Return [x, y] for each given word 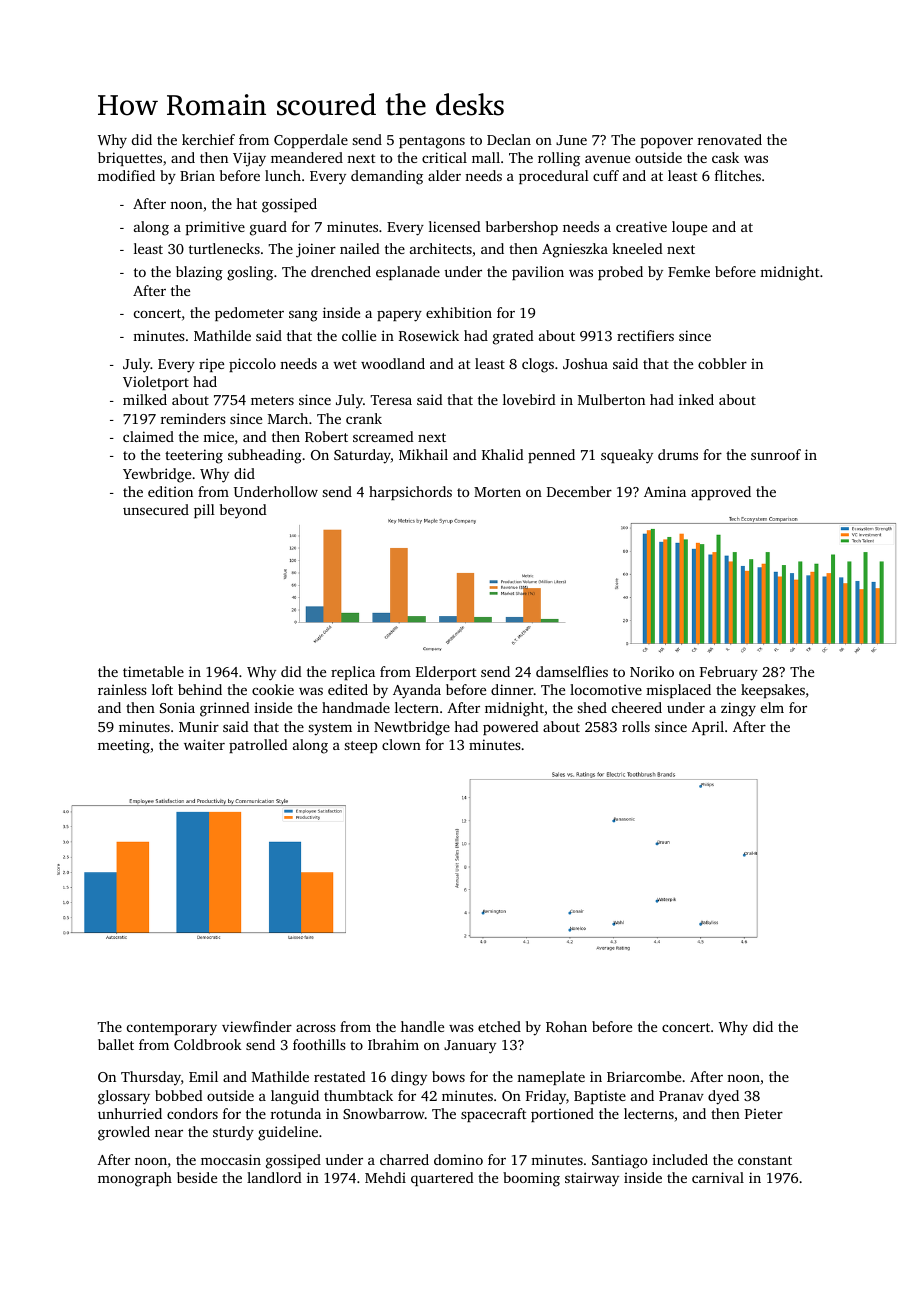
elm [772, 707]
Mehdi [385, 1177]
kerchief [208, 139]
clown [401, 744]
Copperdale [311, 141]
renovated [730, 139]
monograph [135, 1179]
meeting [124, 746]
